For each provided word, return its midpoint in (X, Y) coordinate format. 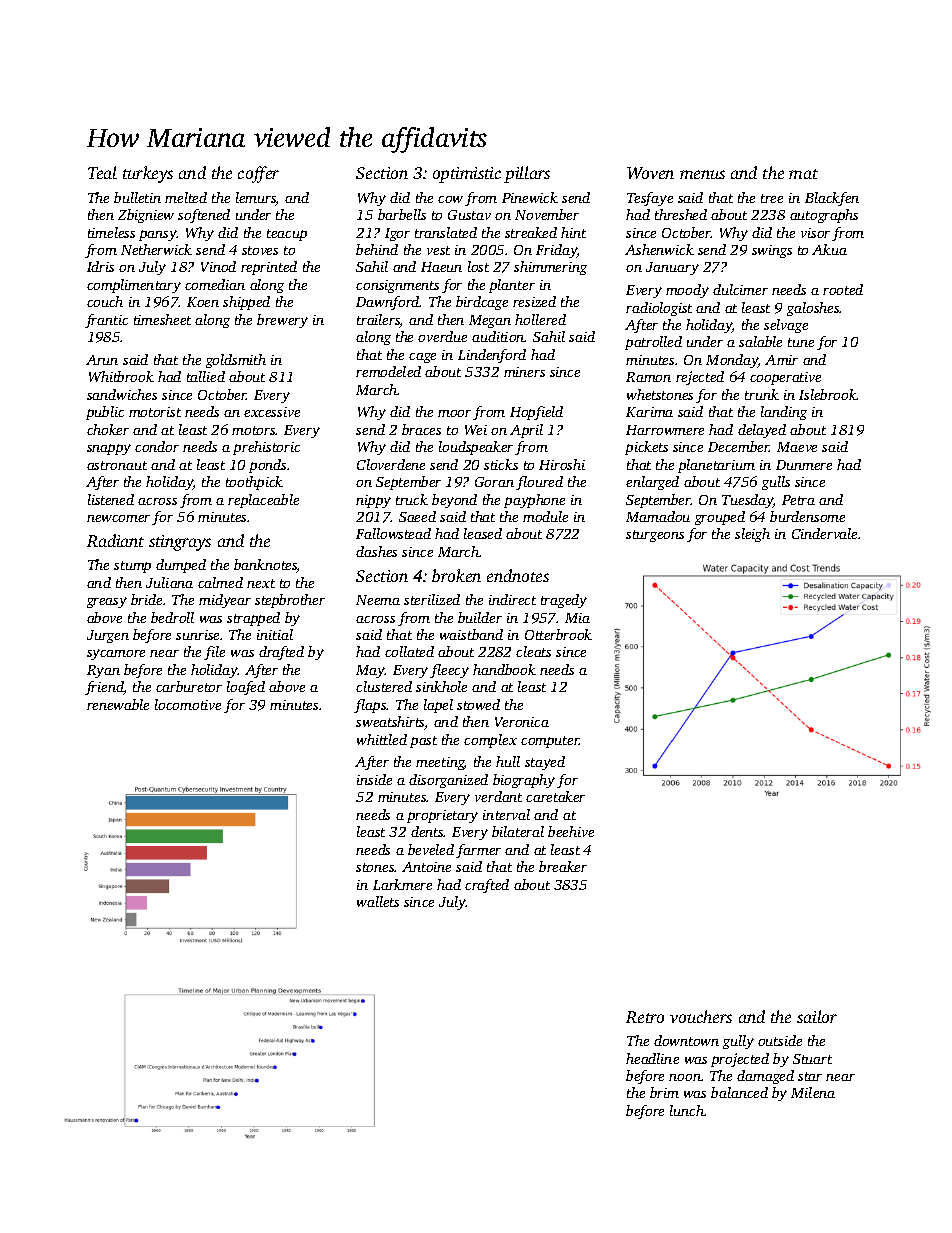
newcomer (118, 518)
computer (550, 742)
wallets (378, 901)
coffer (258, 174)
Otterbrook (558, 634)
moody (687, 291)
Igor (397, 234)
